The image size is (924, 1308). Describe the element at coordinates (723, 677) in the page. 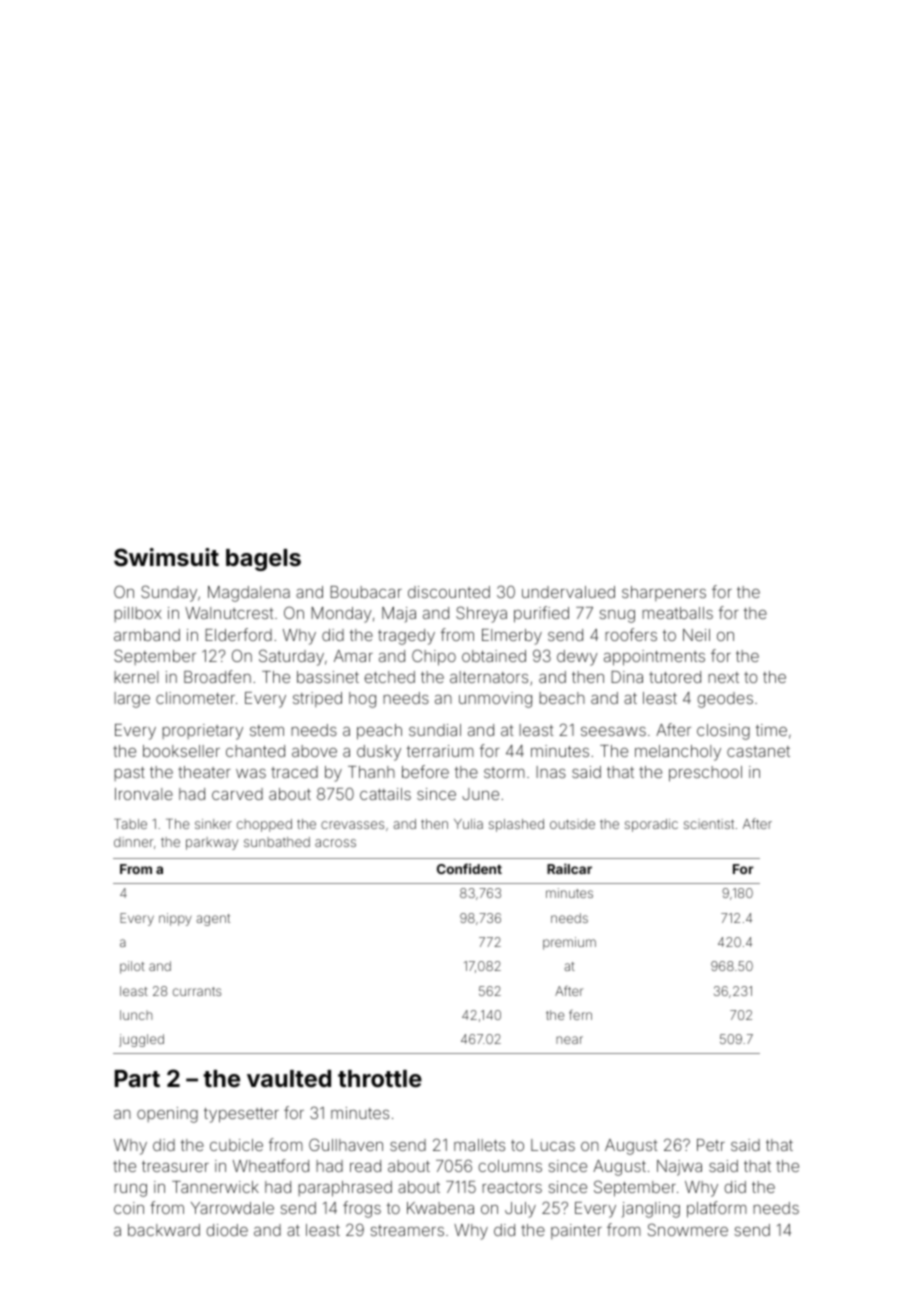

I see `next` at that location.
